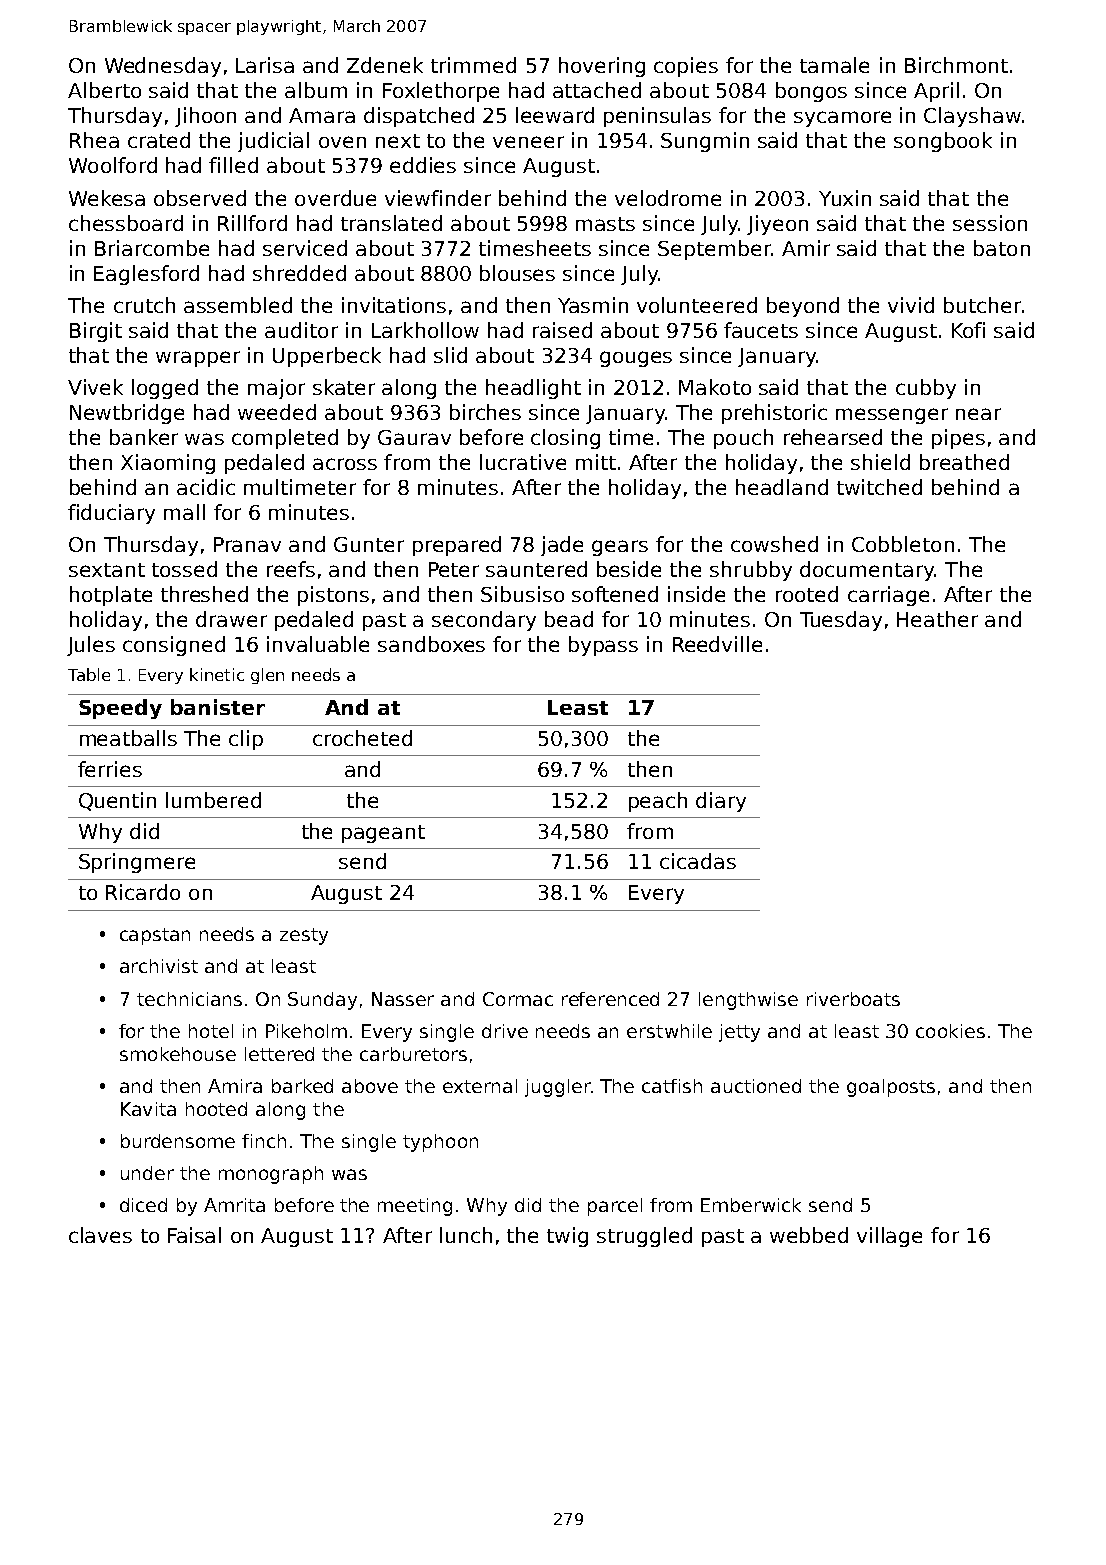 The image size is (1106, 1565). What do you see at coordinates (698, 861) in the image?
I see `cicadas` at bounding box center [698, 861].
